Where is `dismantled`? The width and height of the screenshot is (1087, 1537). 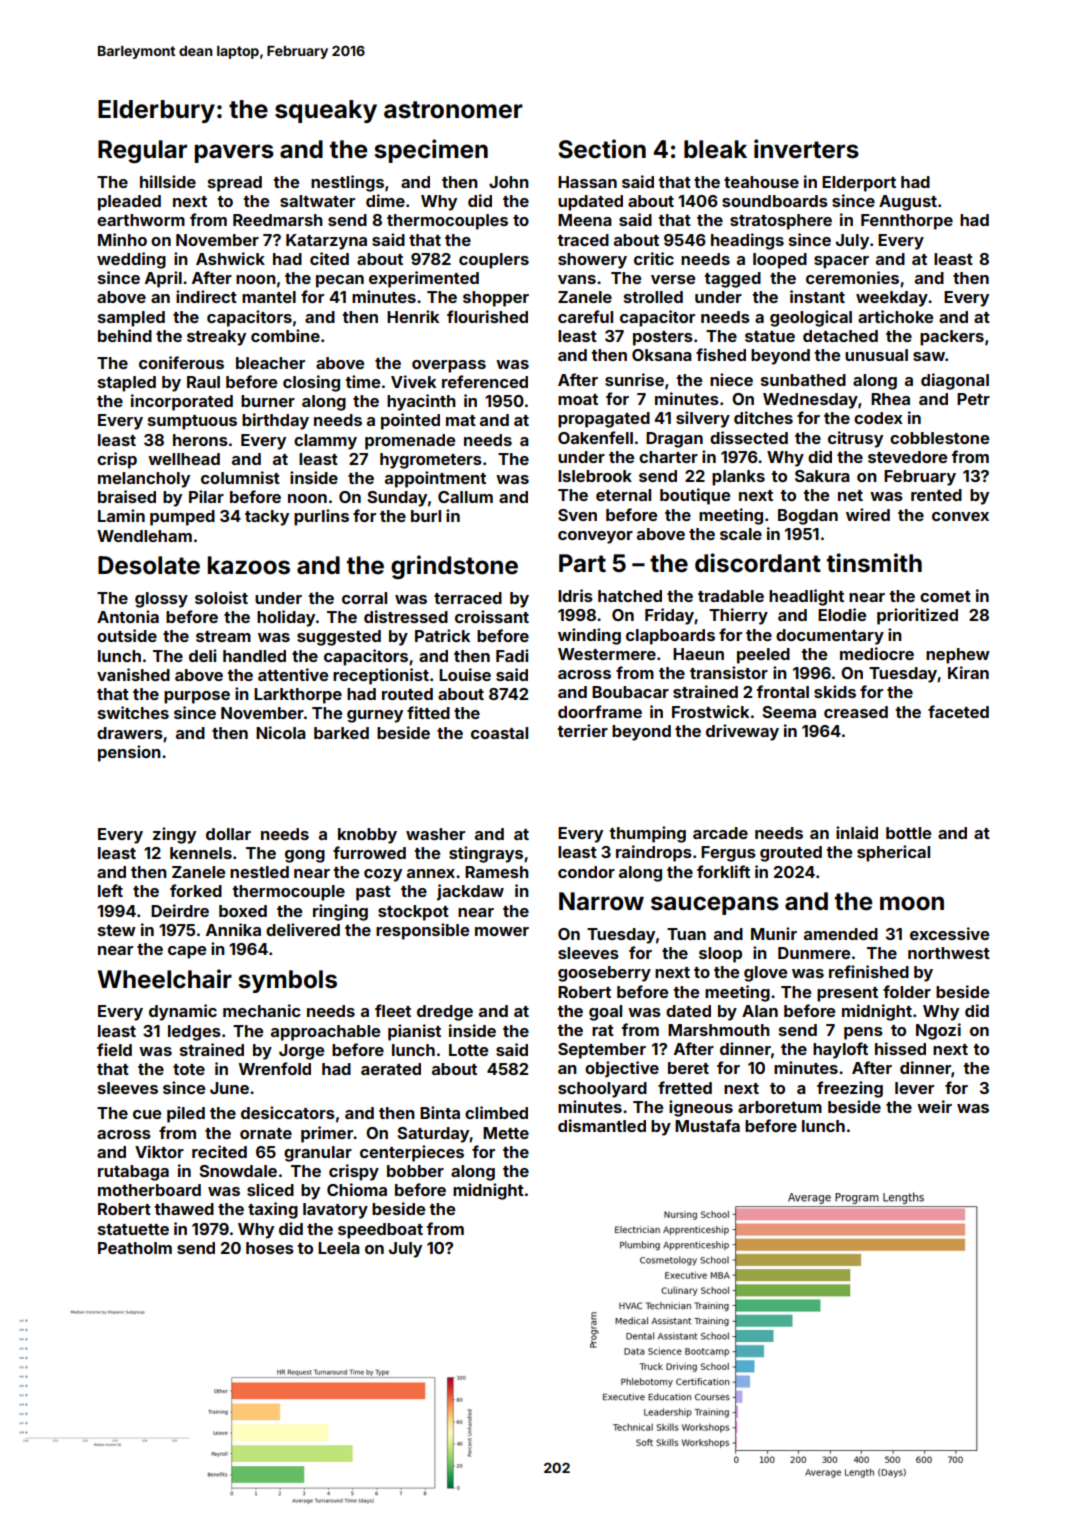 dismantled is located at coordinates (602, 1125).
